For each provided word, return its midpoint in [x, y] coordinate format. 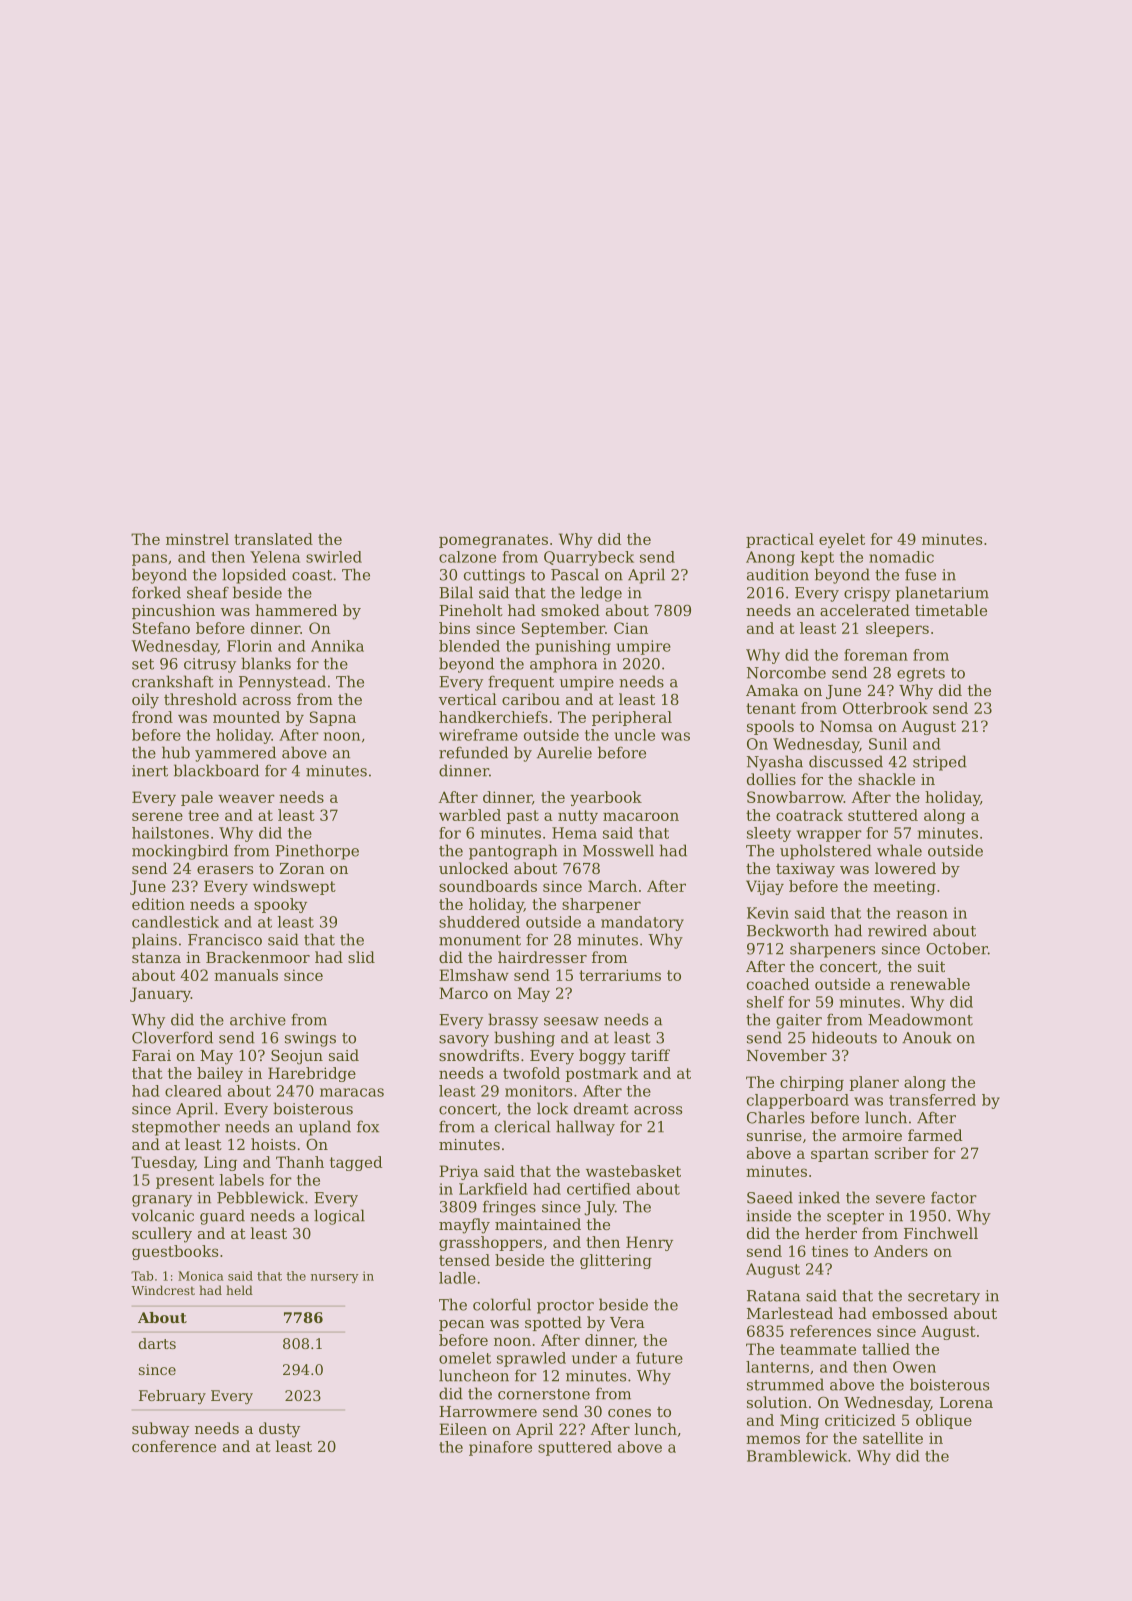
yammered [235, 754]
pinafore [500, 1448]
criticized [860, 1420]
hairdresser [542, 957]
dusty [279, 1430]
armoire [872, 1135]
